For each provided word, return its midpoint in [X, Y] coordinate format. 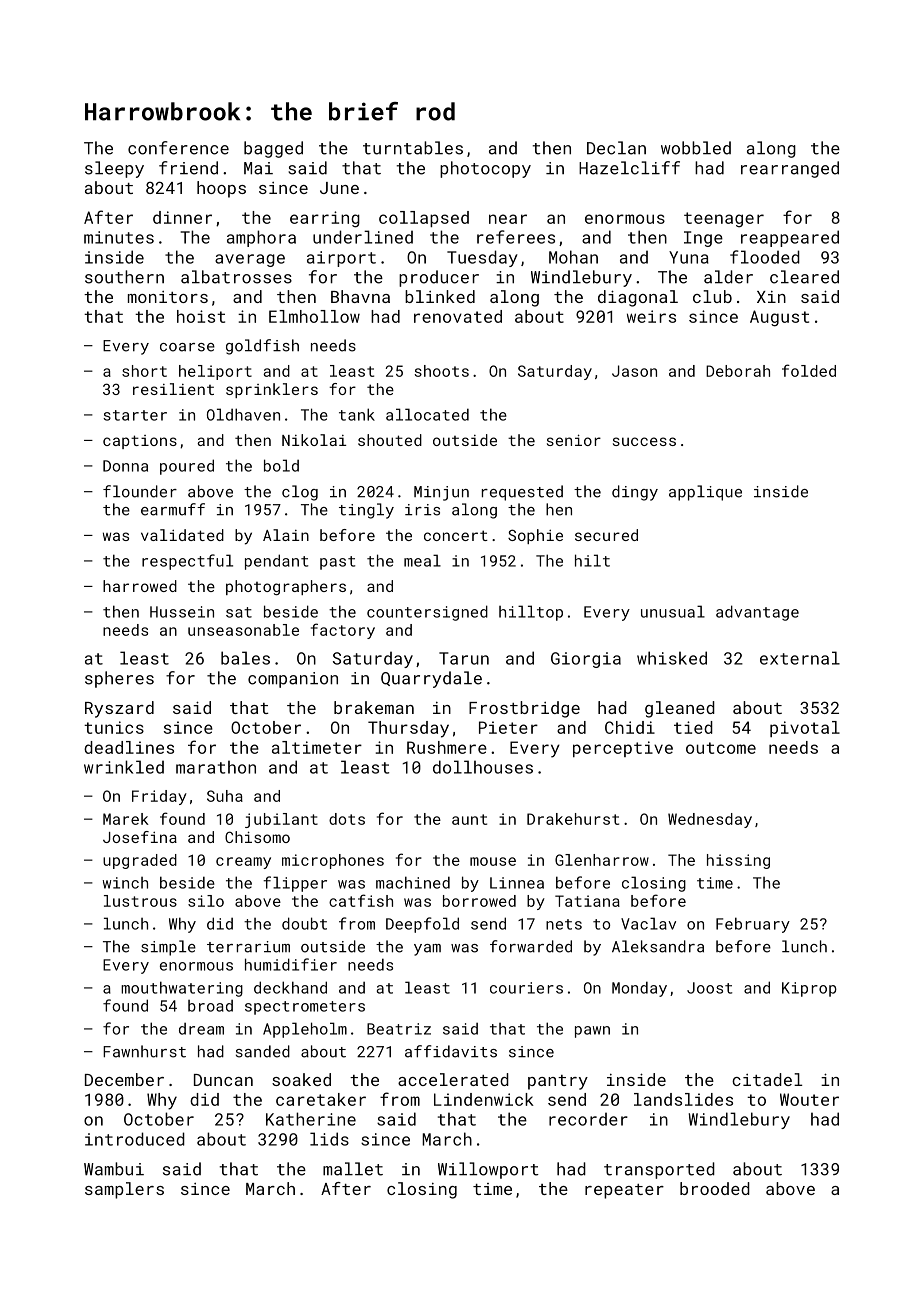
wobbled [696, 148]
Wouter [809, 1099]
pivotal [805, 729]
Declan [616, 148]
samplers [124, 1190]
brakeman [374, 707]
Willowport [488, 1170]
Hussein [182, 612]
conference [178, 148]
